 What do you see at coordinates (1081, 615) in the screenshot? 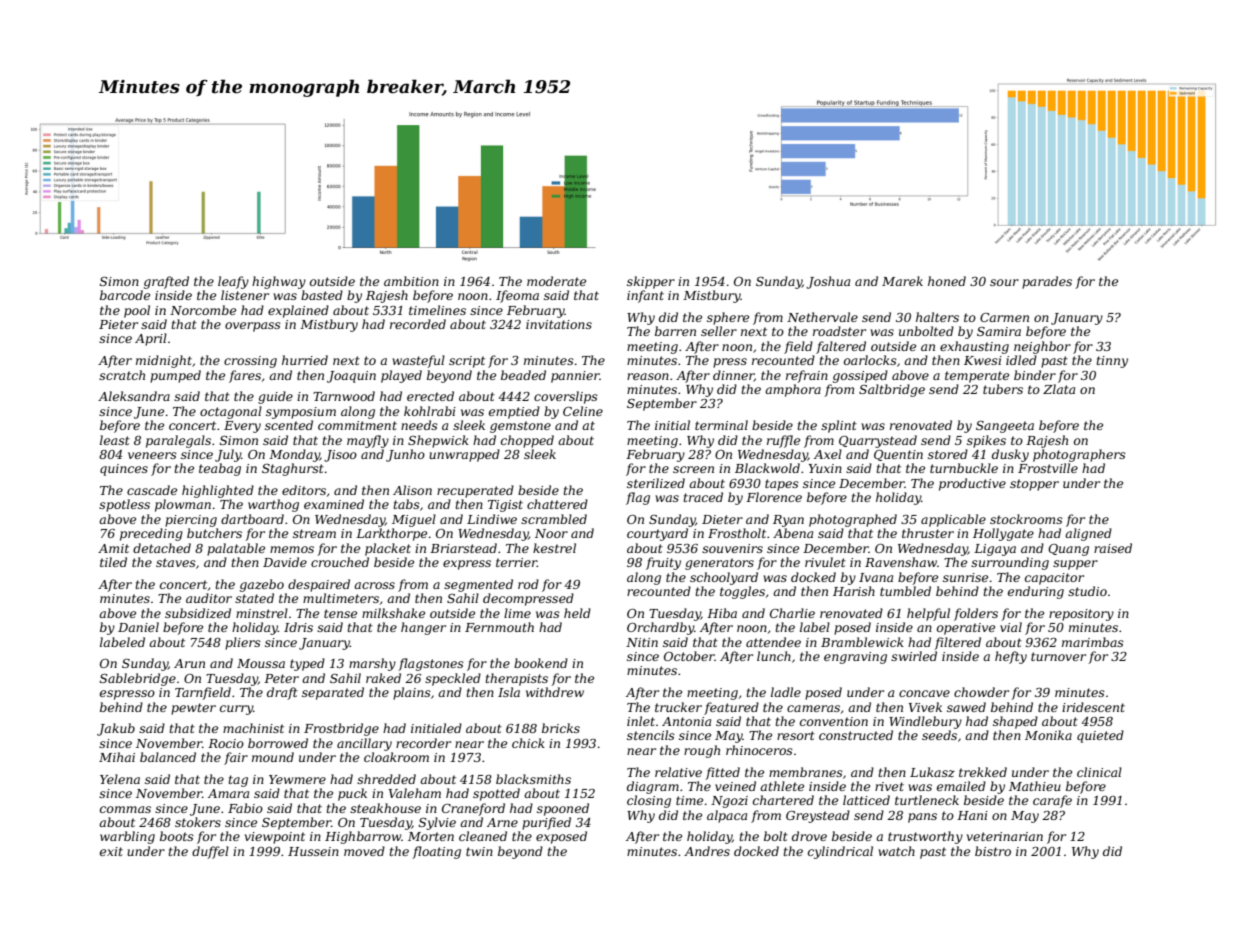
I see `repository` at bounding box center [1081, 615].
